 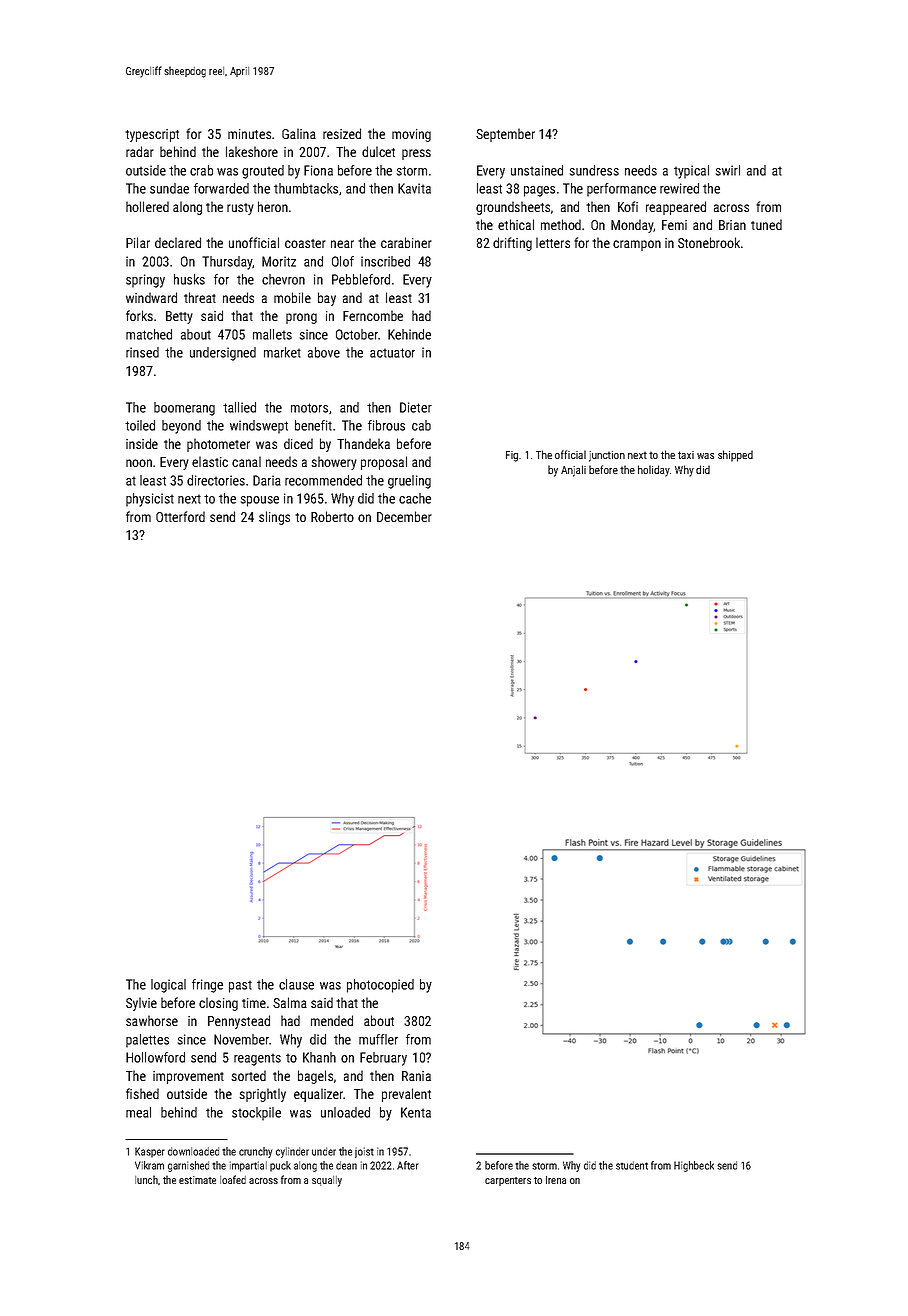 What do you see at coordinates (573, 471) in the image?
I see `Anjali` at bounding box center [573, 471].
